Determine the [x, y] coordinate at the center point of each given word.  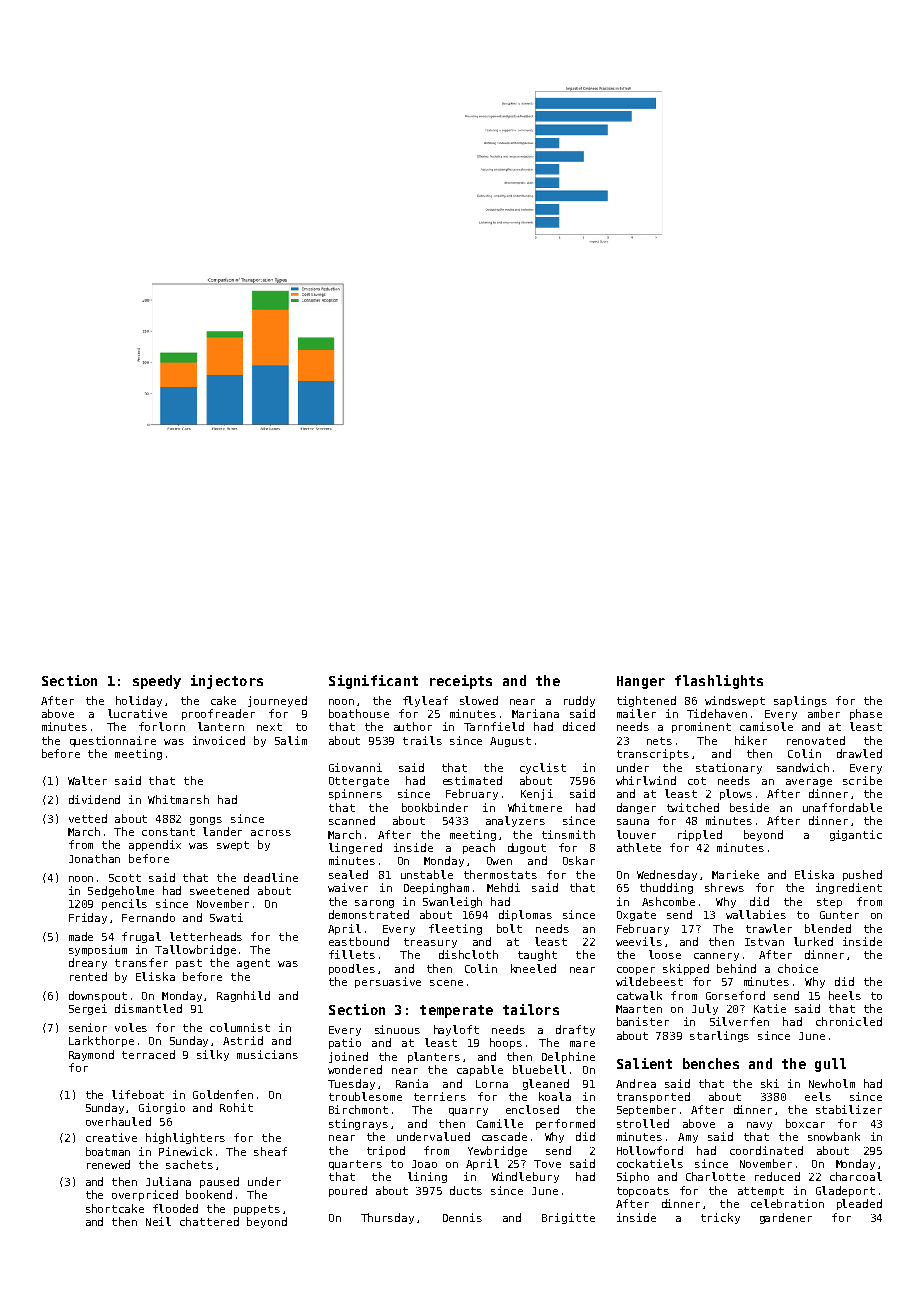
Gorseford [735, 995]
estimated [472, 780]
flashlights [719, 682]
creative [111, 1137]
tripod [386, 1151]
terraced [148, 1054]
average [809, 783]
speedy [157, 682]
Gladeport [845, 1191]
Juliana [168, 1181]
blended [828, 928]
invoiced [219, 740]
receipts [461, 682]
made [81, 936]
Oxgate [636, 916]
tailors [531, 1009]
